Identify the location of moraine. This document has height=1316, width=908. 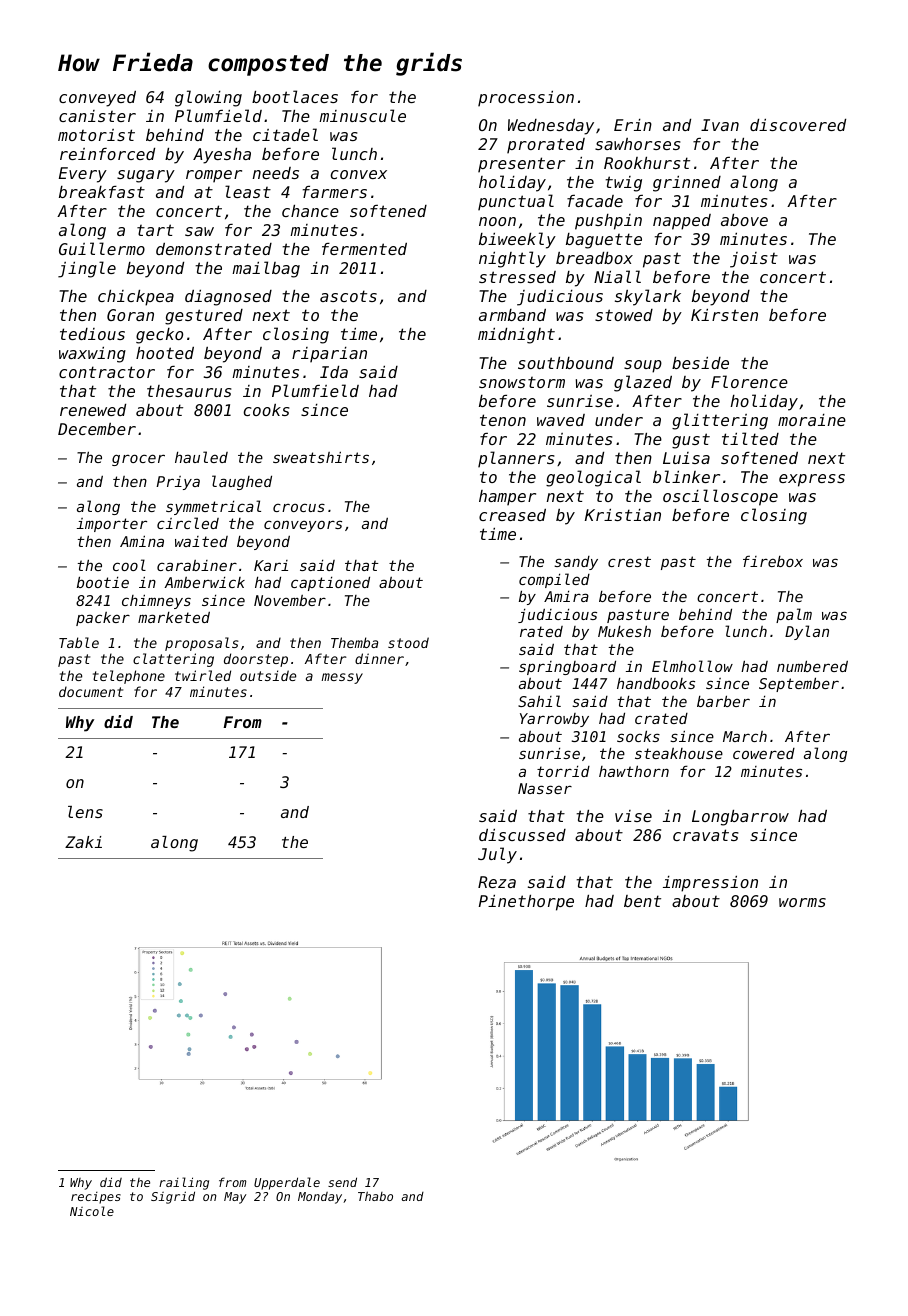
(812, 420).
